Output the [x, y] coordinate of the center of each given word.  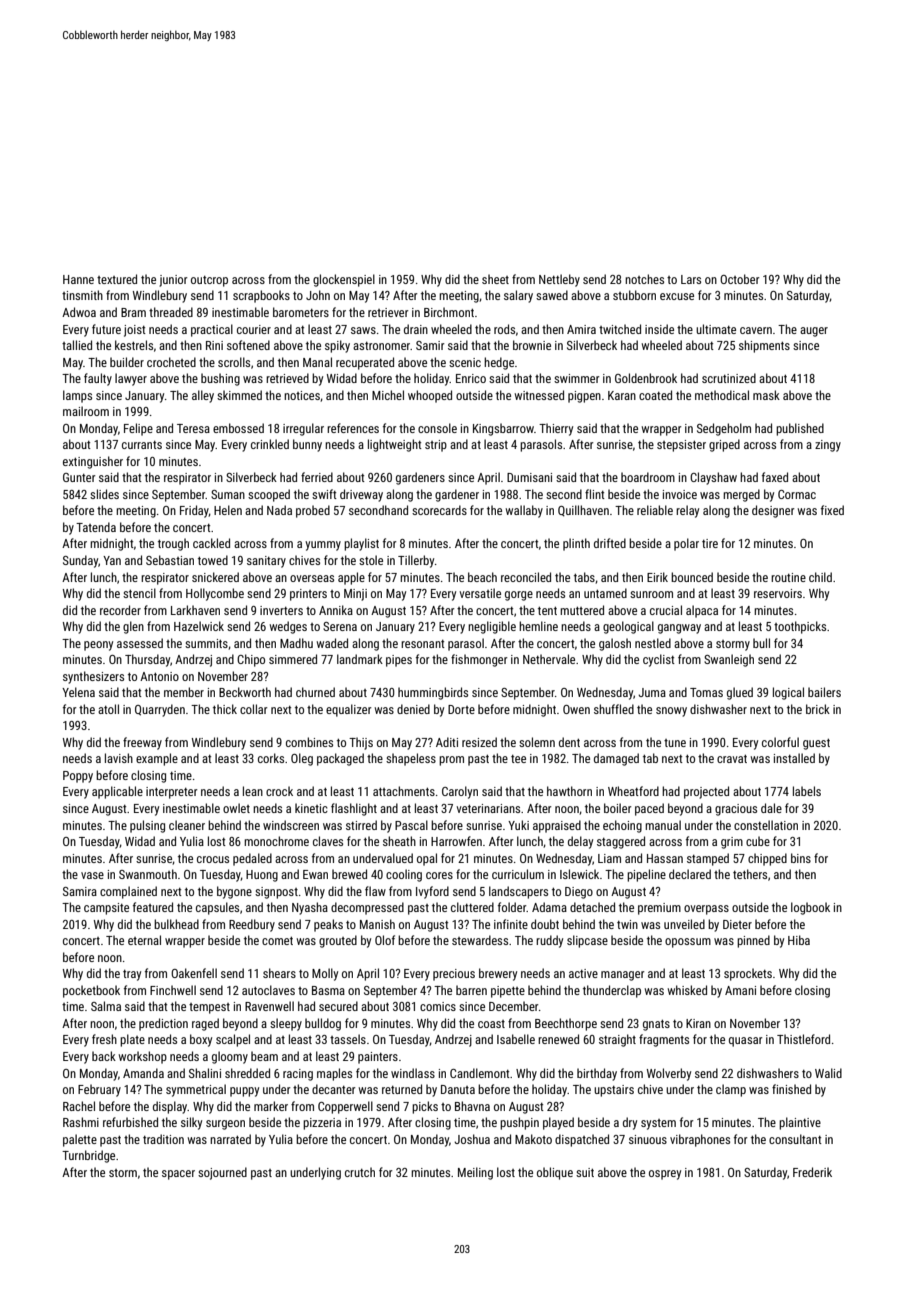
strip [436, 446]
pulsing [147, 826]
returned [402, 1089]
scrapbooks [261, 296]
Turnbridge [88, 1156]
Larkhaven [195, 610]
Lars [691, 279]
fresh [104, 1039]
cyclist [659, 660]
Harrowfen [456, 841]
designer [773, 511]
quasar [746, 1042]
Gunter [79, 477]
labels [807, 791]
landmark [360, 659]
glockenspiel [344, 280]
